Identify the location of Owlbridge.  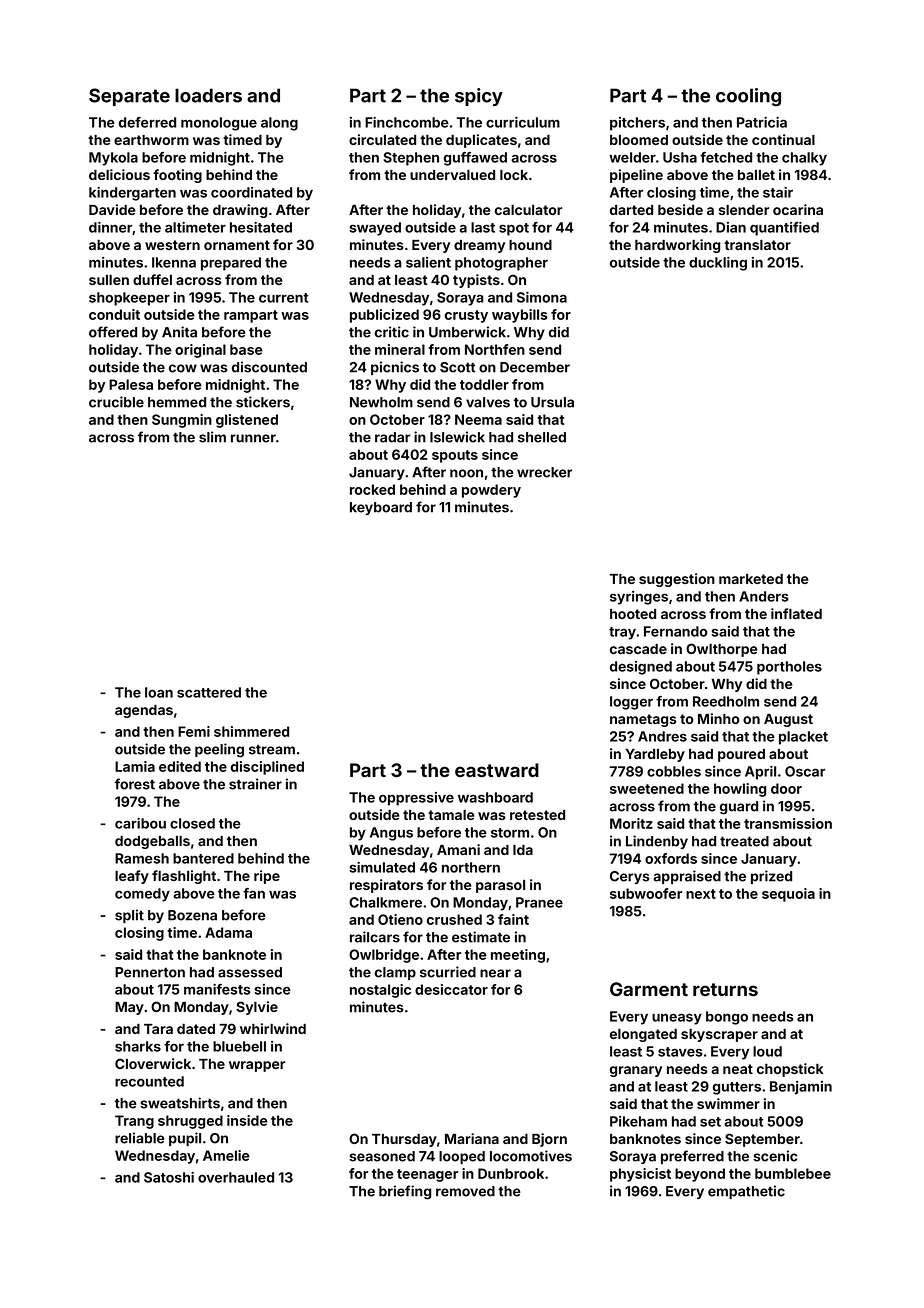
(384, 956).
